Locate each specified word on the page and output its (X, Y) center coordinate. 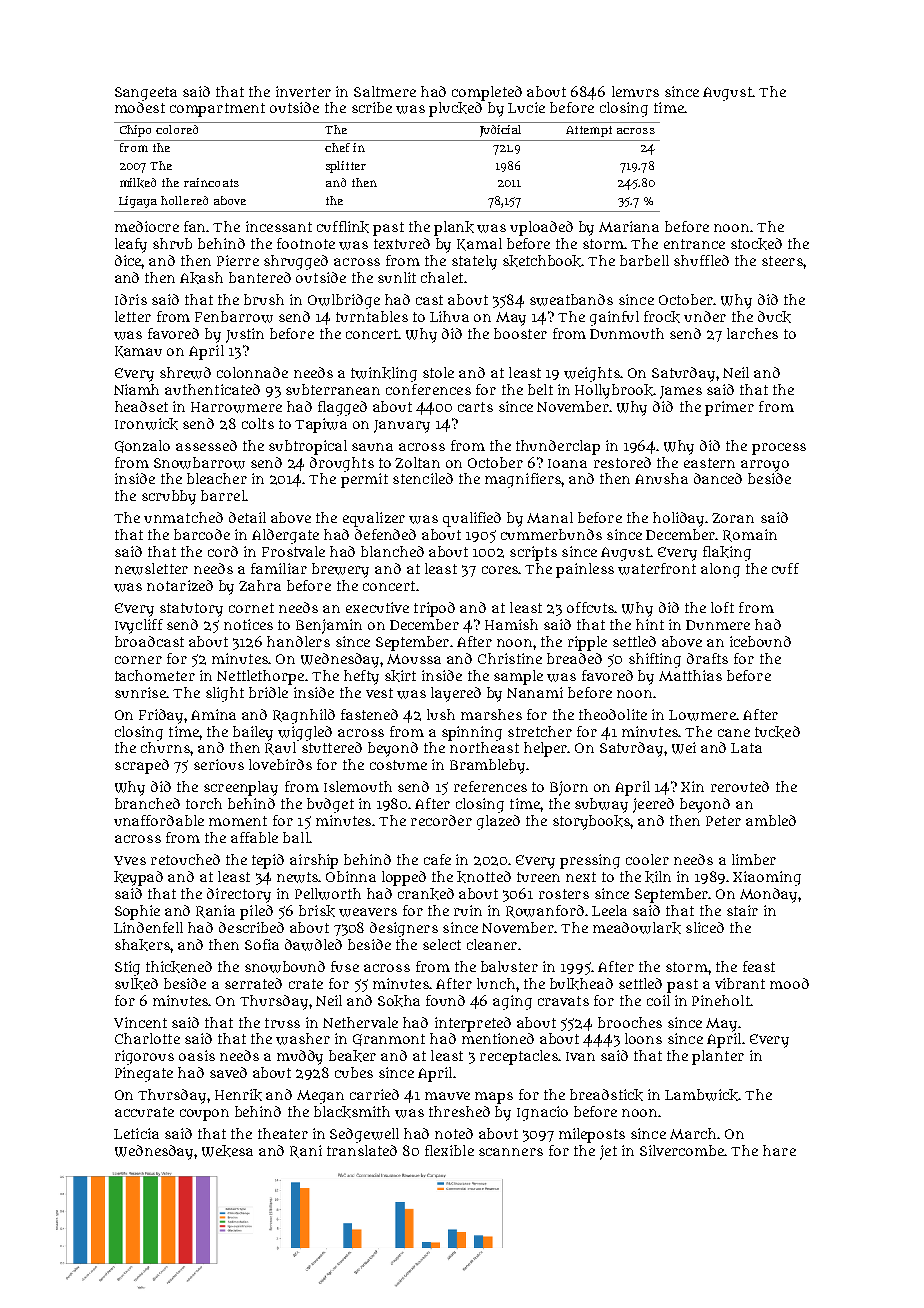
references (490, 786)
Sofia (262, 944)
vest (379, 693)
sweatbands (571, 300)
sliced (705, 927)
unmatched (183, 517)
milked (138, 183)
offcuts (591, 607)
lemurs (635, 91)
